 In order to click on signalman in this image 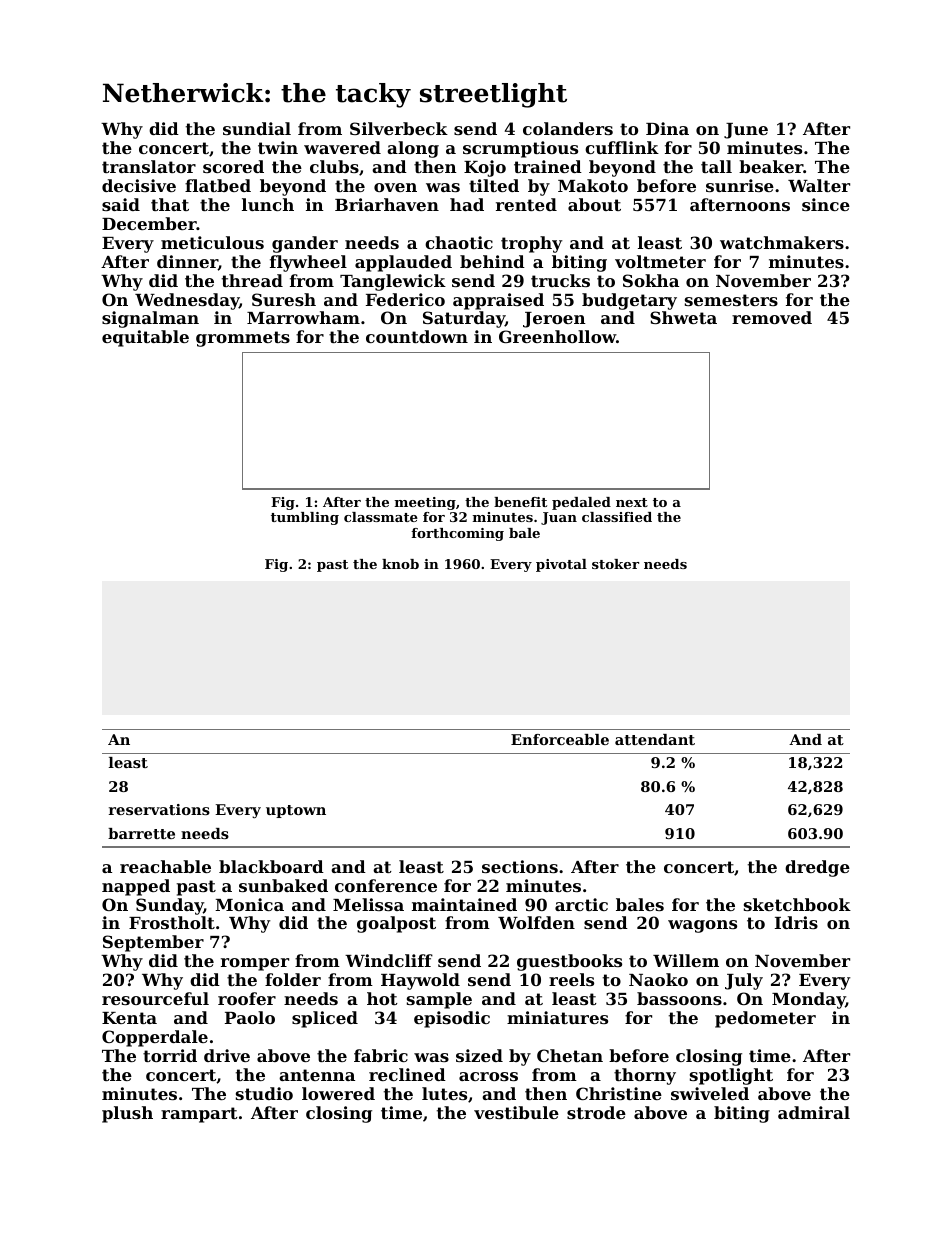, I will do `click(150, 319)`.
